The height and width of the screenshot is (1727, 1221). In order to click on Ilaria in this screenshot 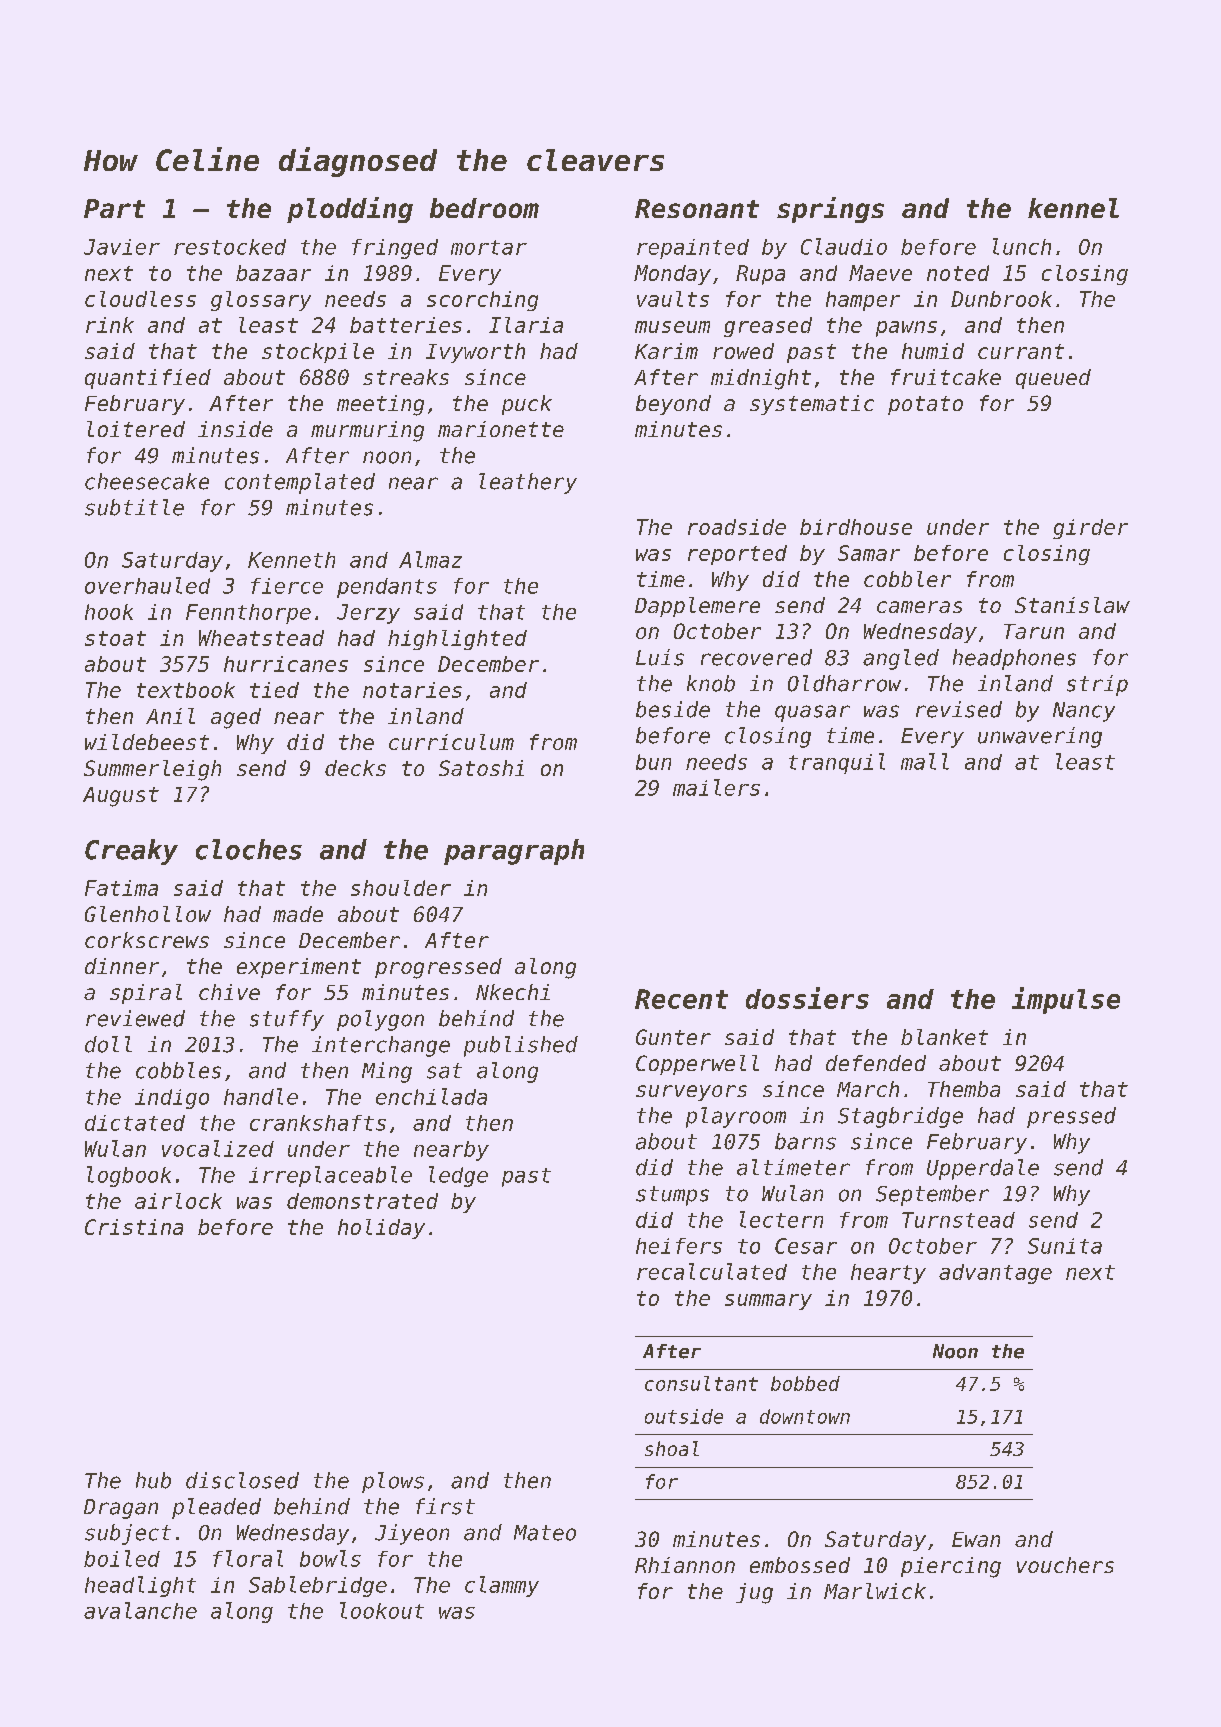, I will do `click(526, 325)`.
